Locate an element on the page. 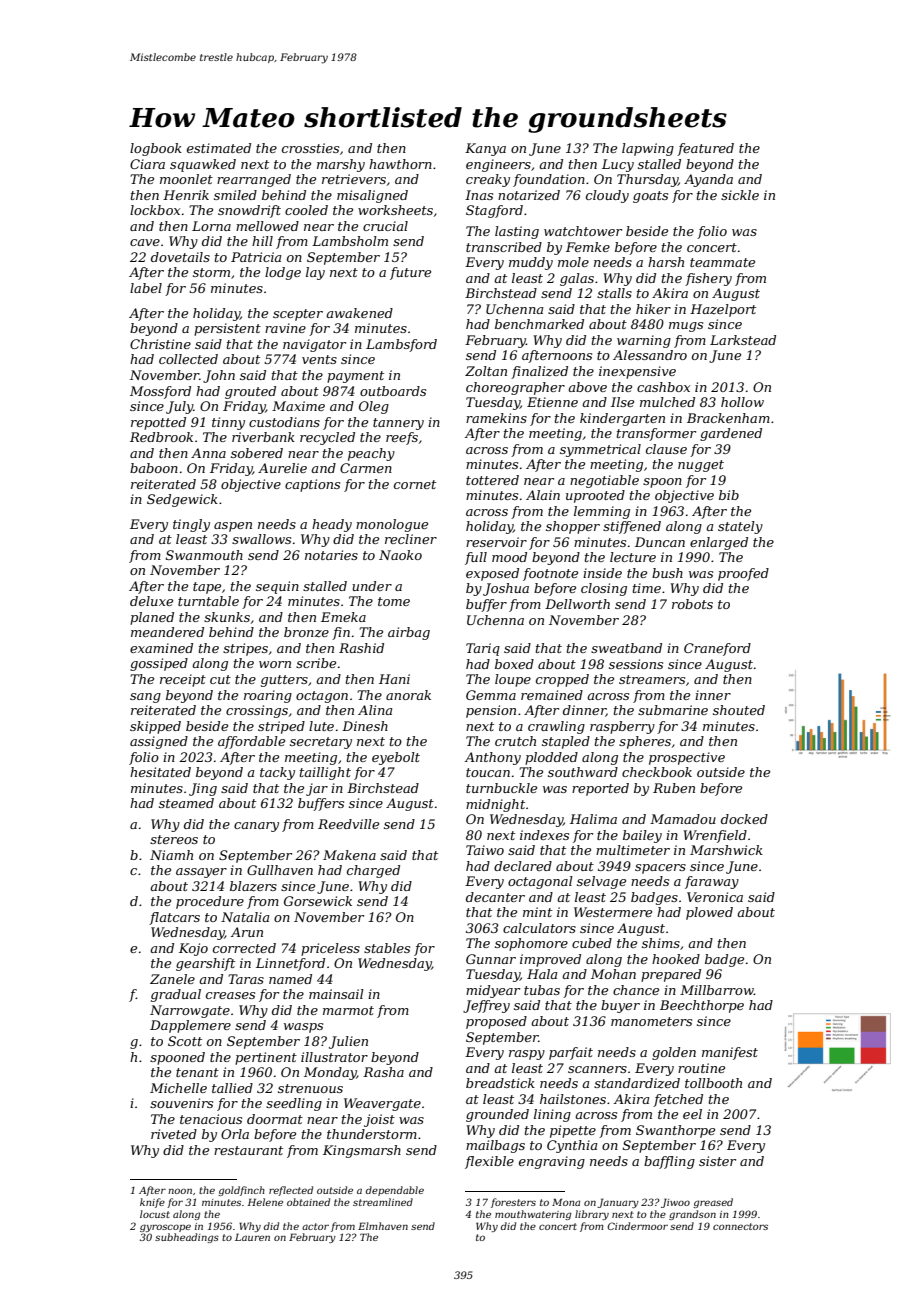 This image has height=1316, width=908. logbook is located at coordinates (156, 149).
